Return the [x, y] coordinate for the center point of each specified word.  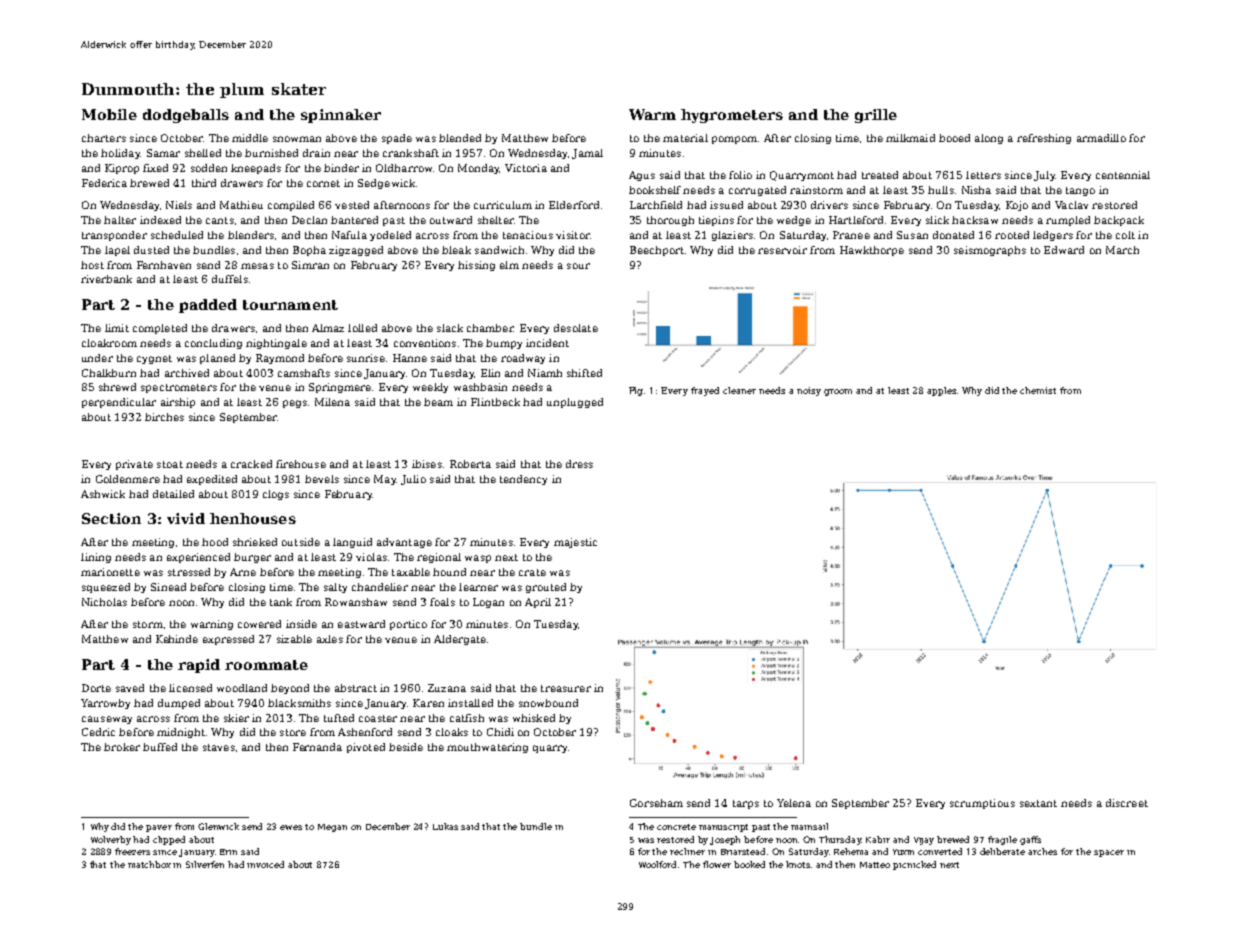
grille [876, 116]
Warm [652, 114]
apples [942, 391]
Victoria [526, 168]
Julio [413, 480]
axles [330, 639]
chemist [1038, 390]
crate [532, 572]
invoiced [265, 864]
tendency [523, 480]
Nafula [349, 235]
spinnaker [341, 116]
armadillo [1101, 138]
